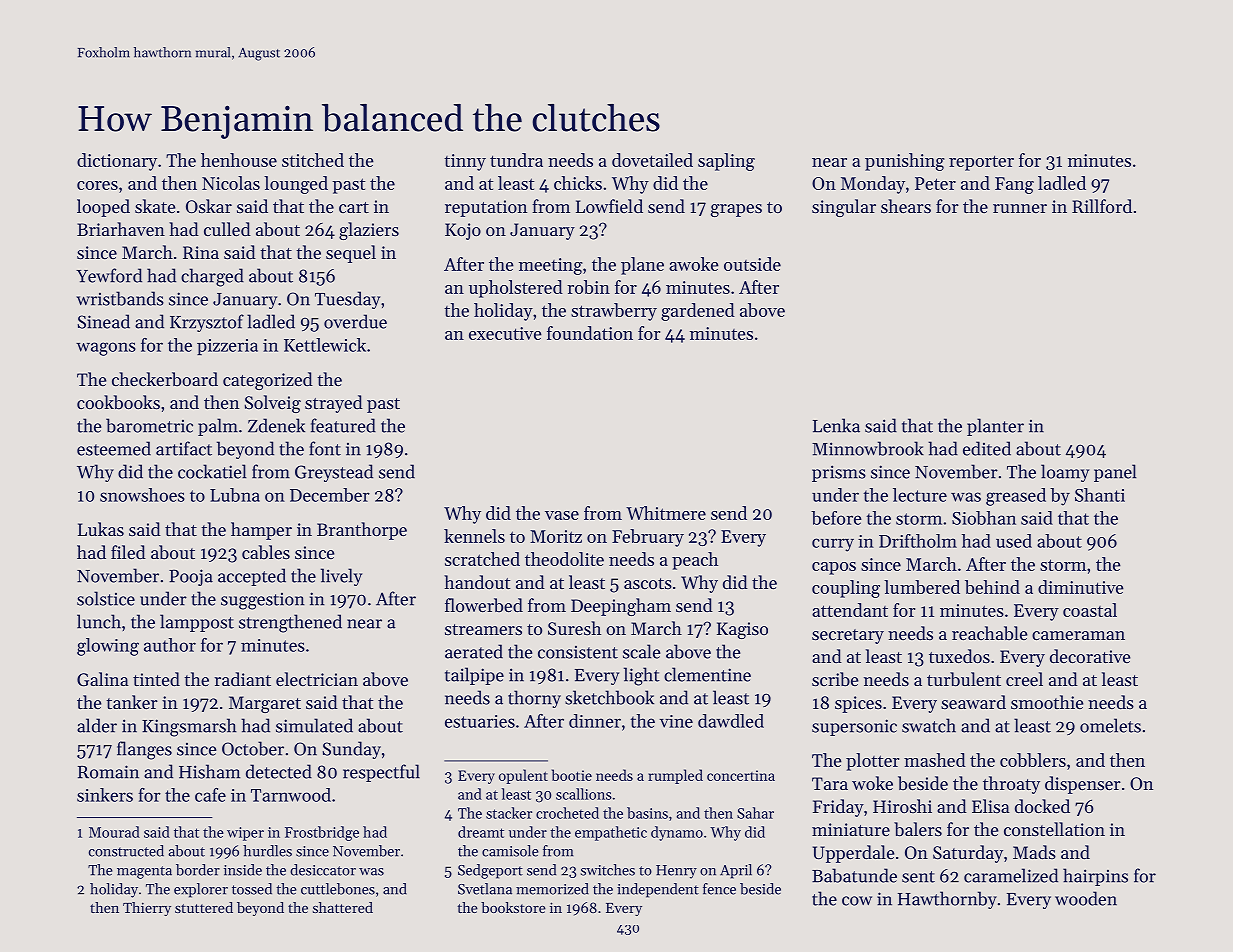  Describe the element at coordinates (752, 264) in the screenshot. I see `outside` at that location.
